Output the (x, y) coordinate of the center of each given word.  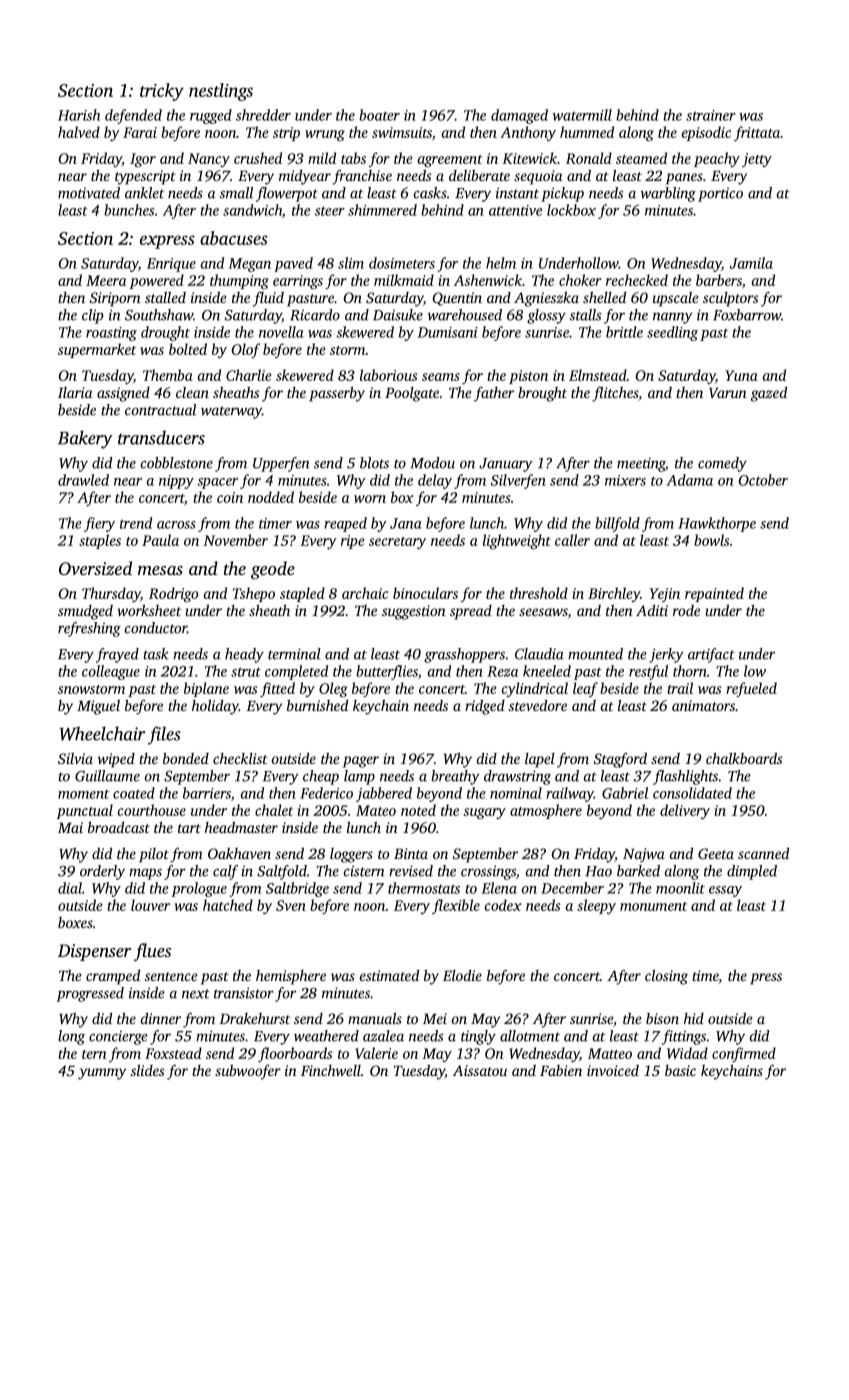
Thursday (111, 594)
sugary (484, 813)
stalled (165, 297)
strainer (711, 115)
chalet (274, 810)
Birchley (614, 594)
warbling (668, 194)
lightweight (517, 541)
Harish (79, 115)
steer (330, 211)
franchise (362, 177)
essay (725, 891)
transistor (244, 993)
